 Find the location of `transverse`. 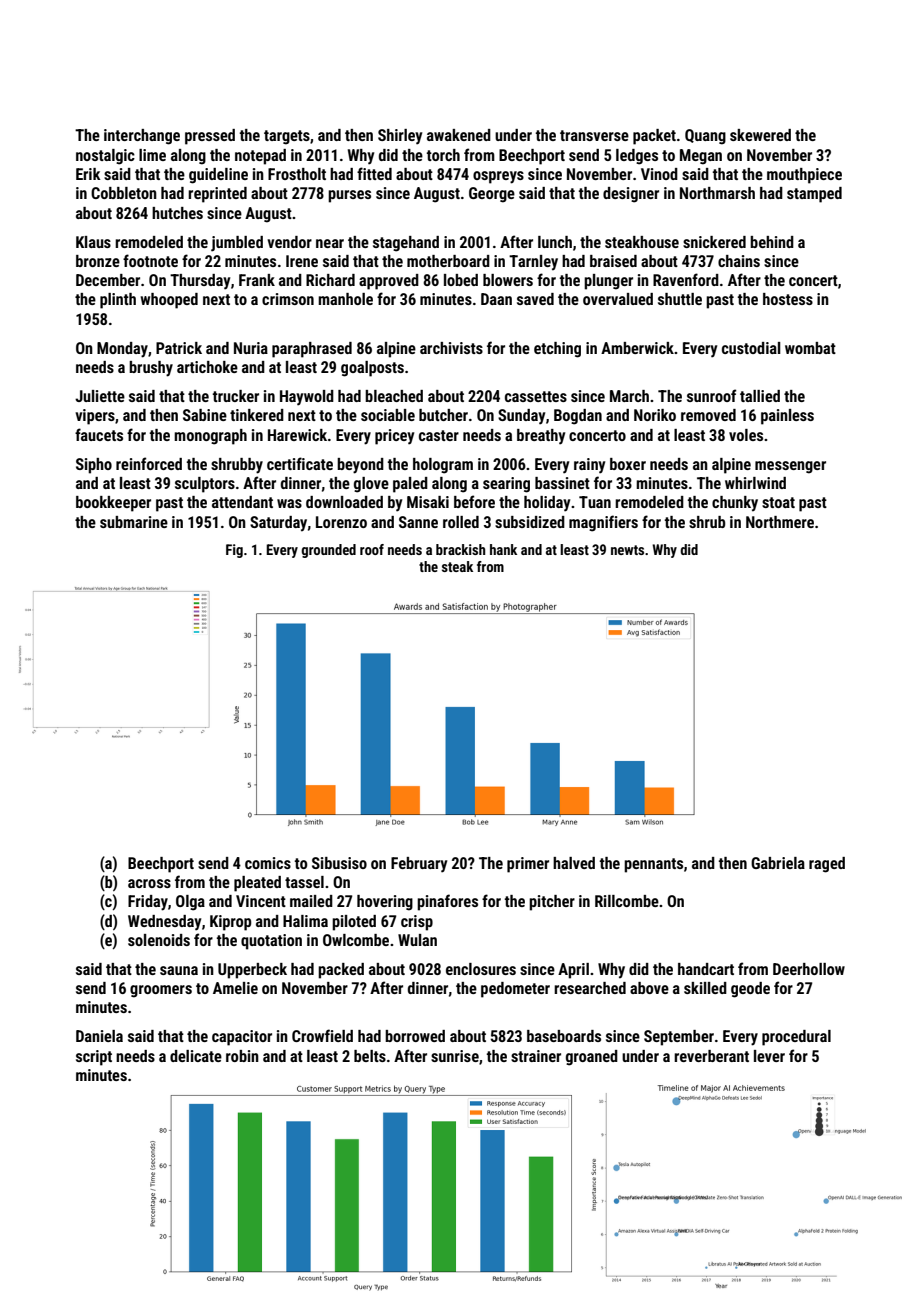

transverse is located at coordinates (594, 135).
